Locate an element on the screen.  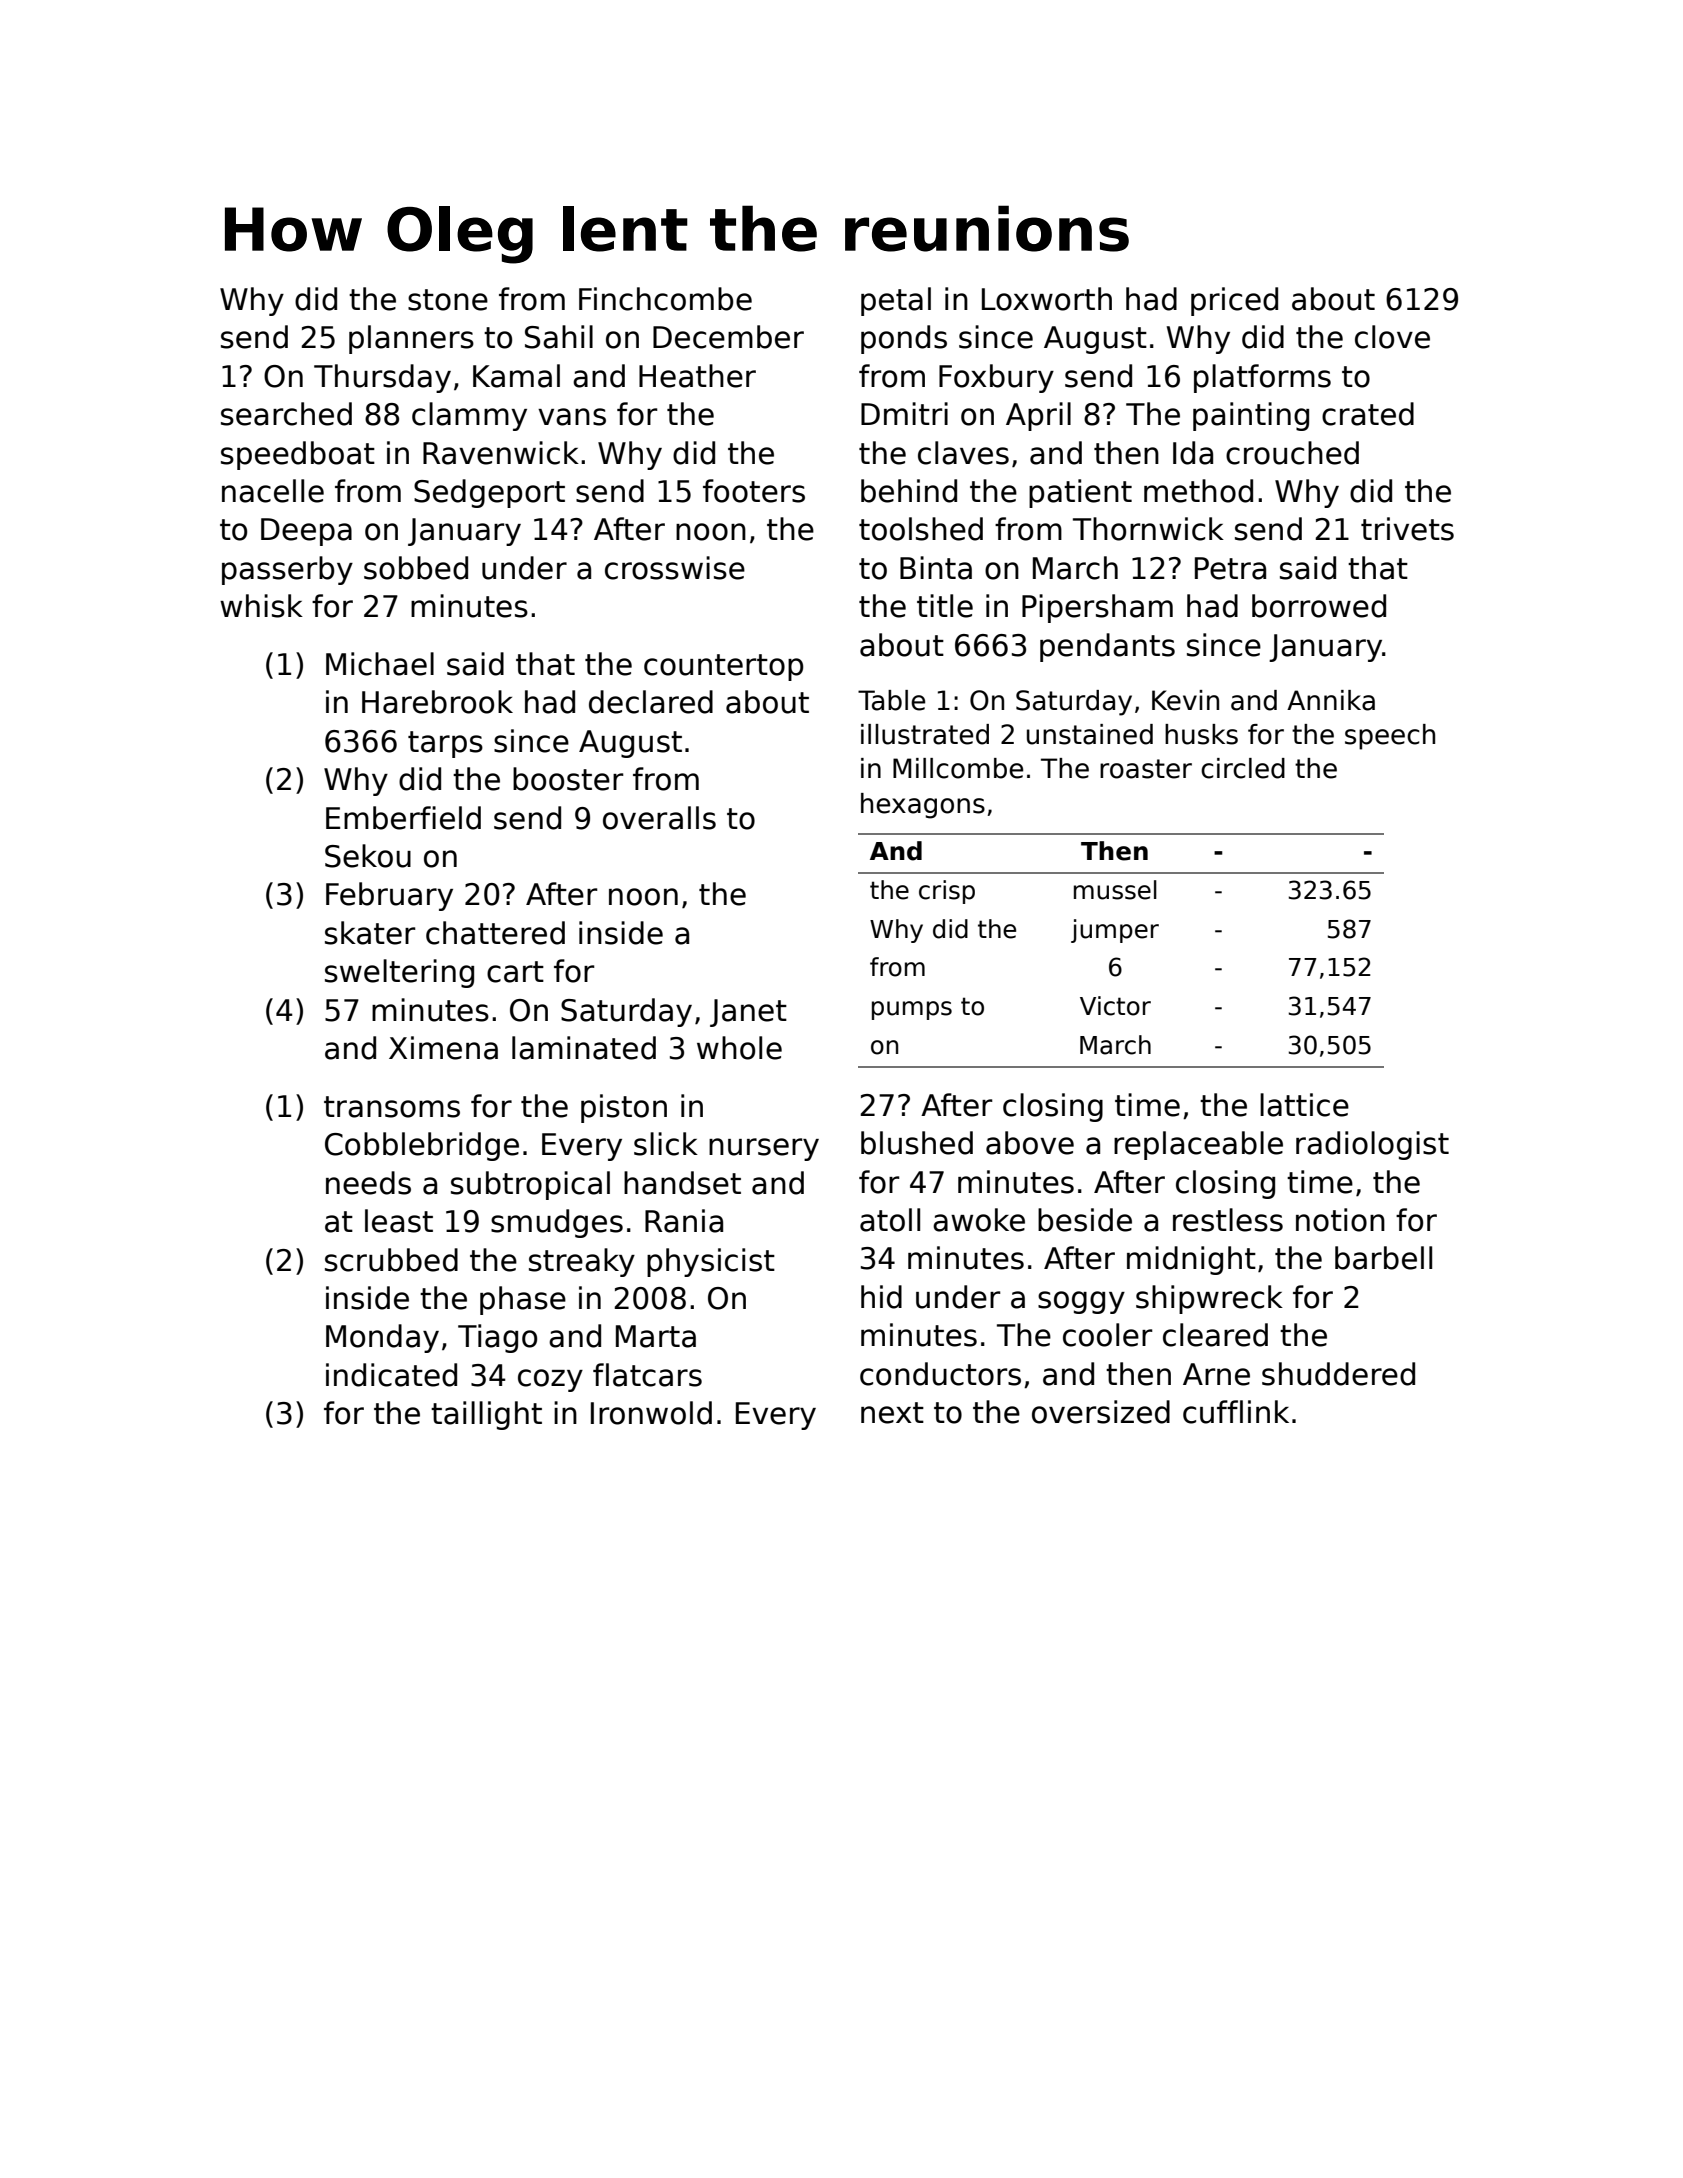
Loxworth is located at coordinates (1047, 299).
